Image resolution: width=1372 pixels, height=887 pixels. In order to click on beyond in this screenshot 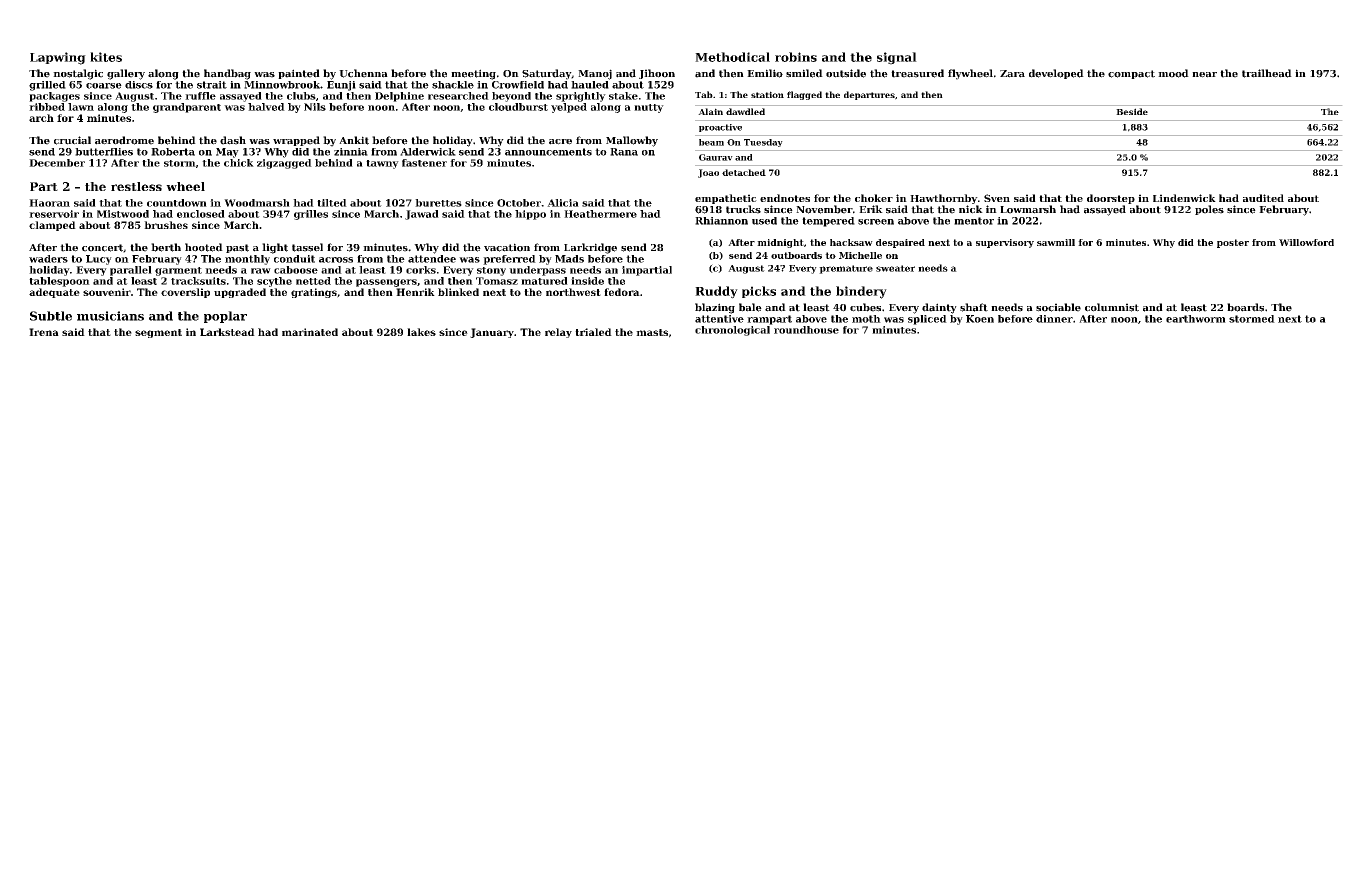, I will do `click(511, 97)`.
